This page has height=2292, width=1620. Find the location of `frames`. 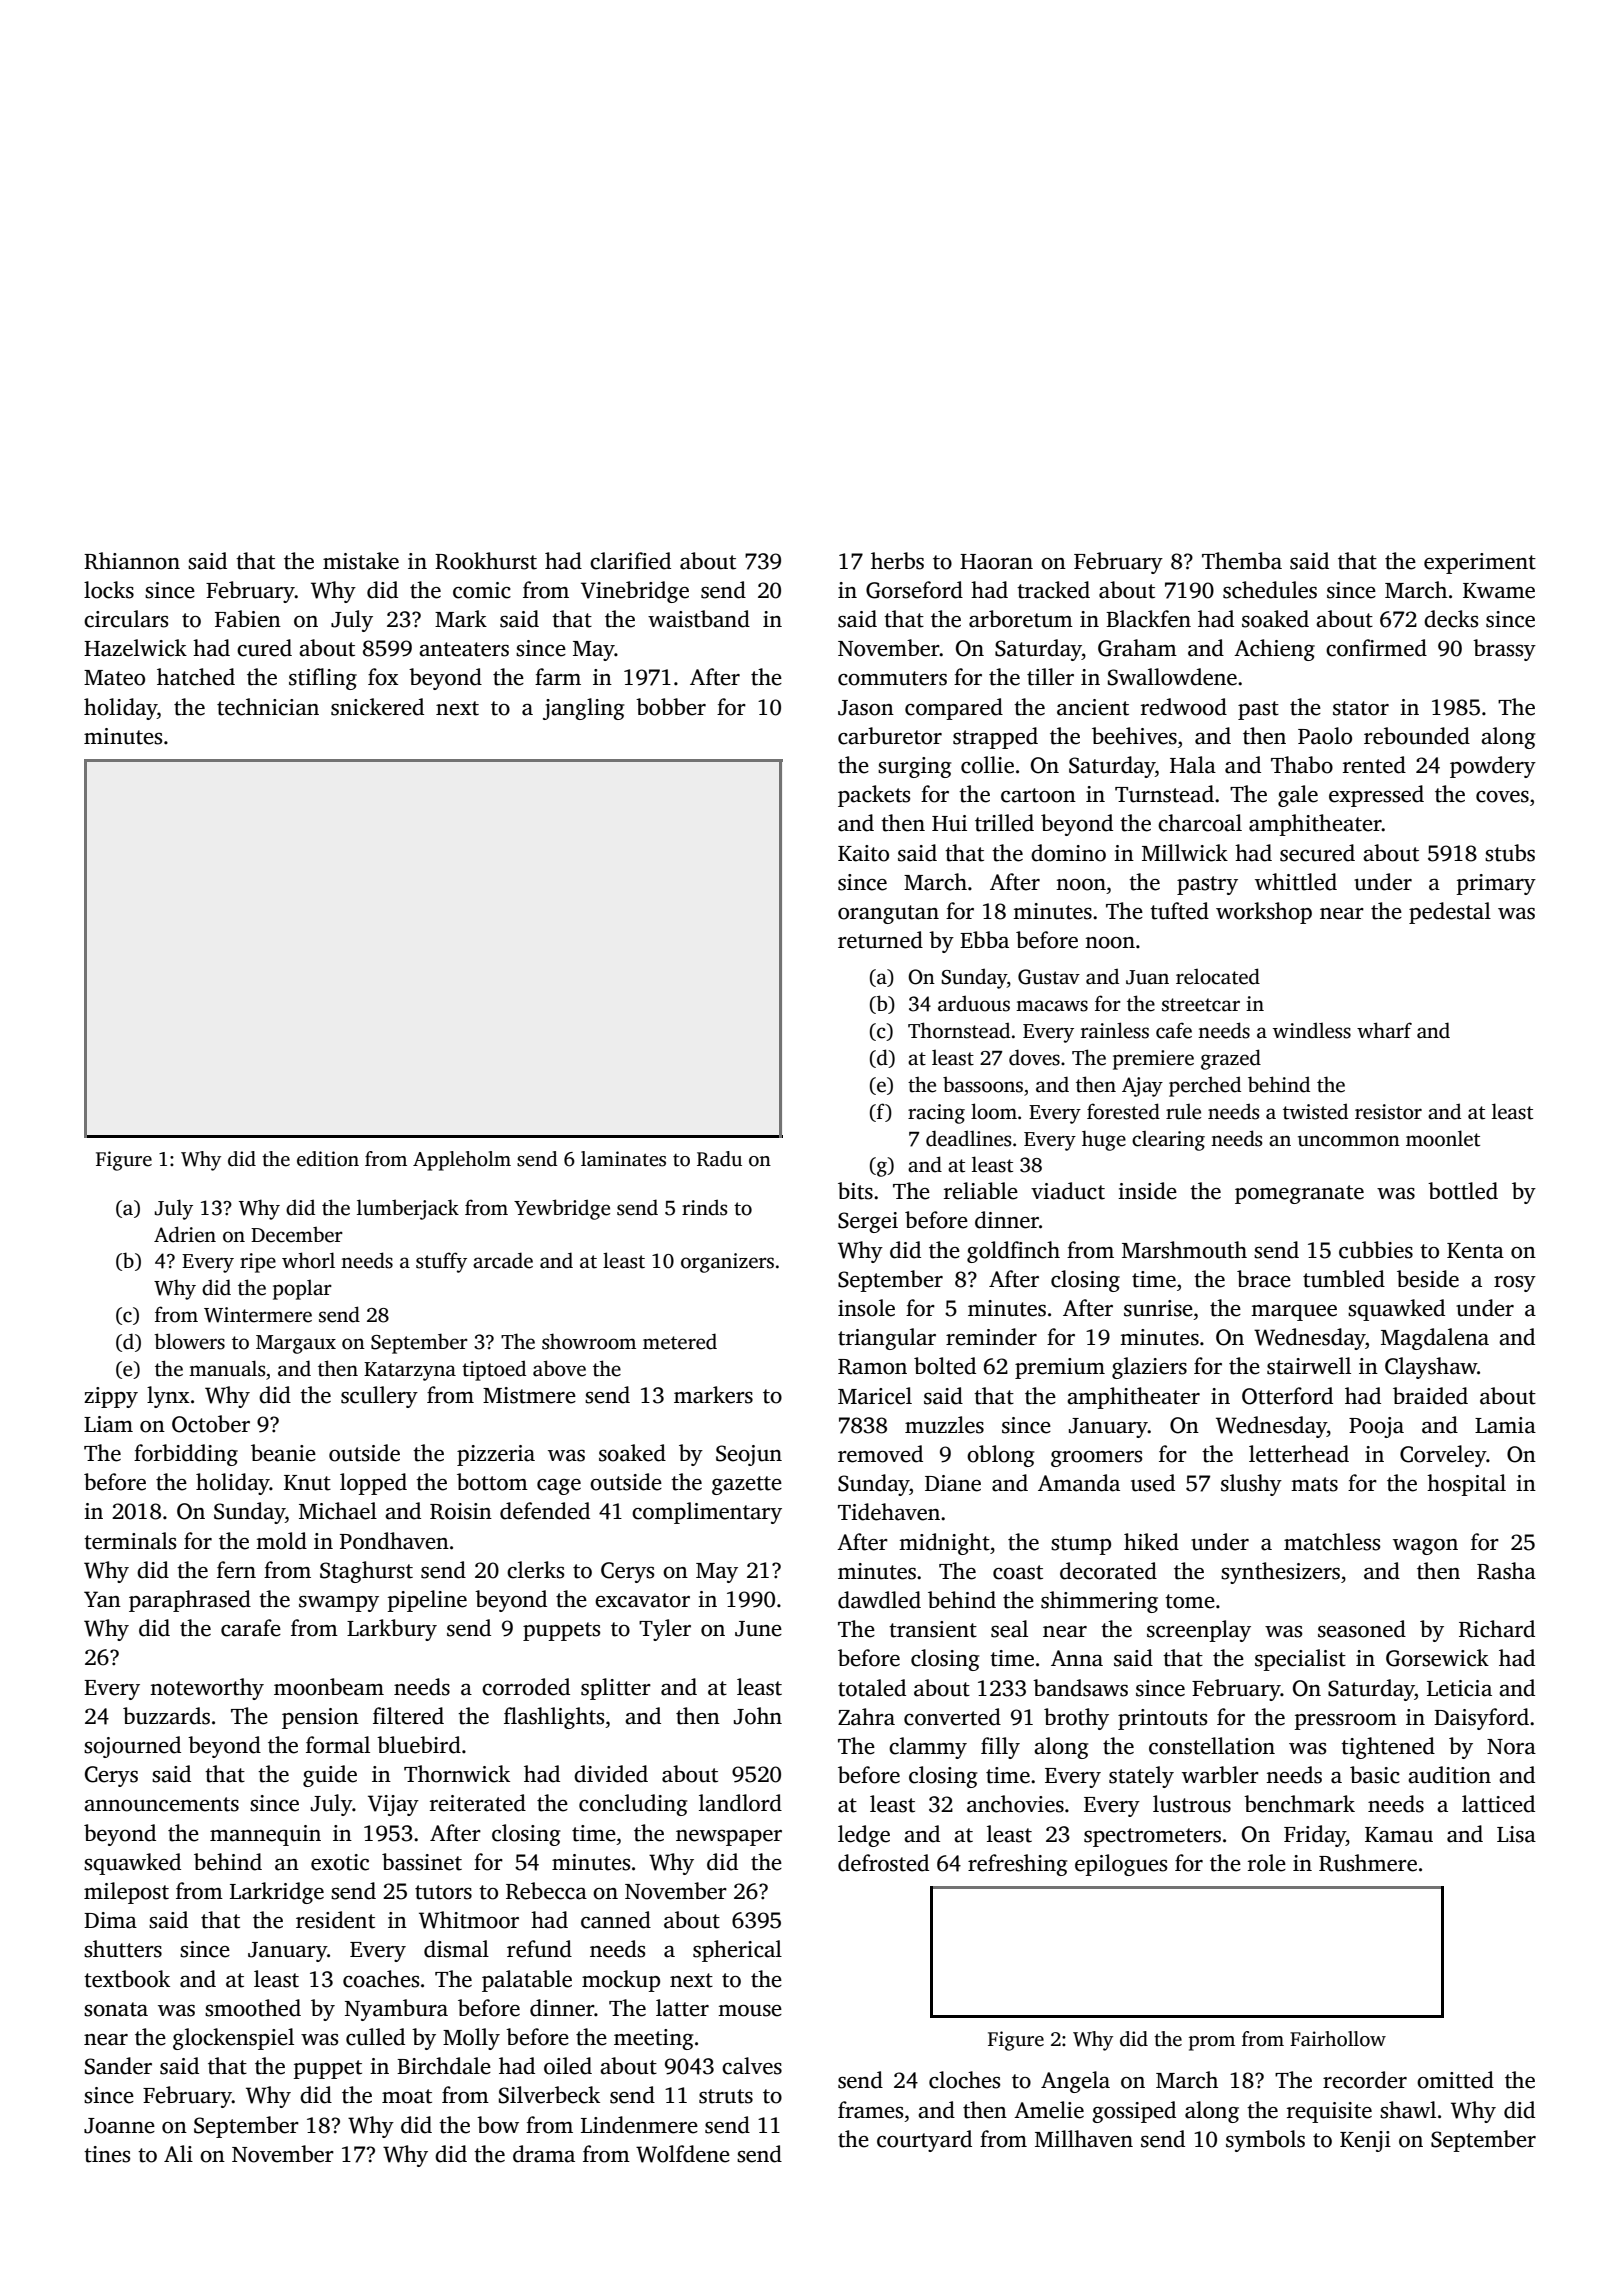

frames is located at coordinates (870, 2110).
